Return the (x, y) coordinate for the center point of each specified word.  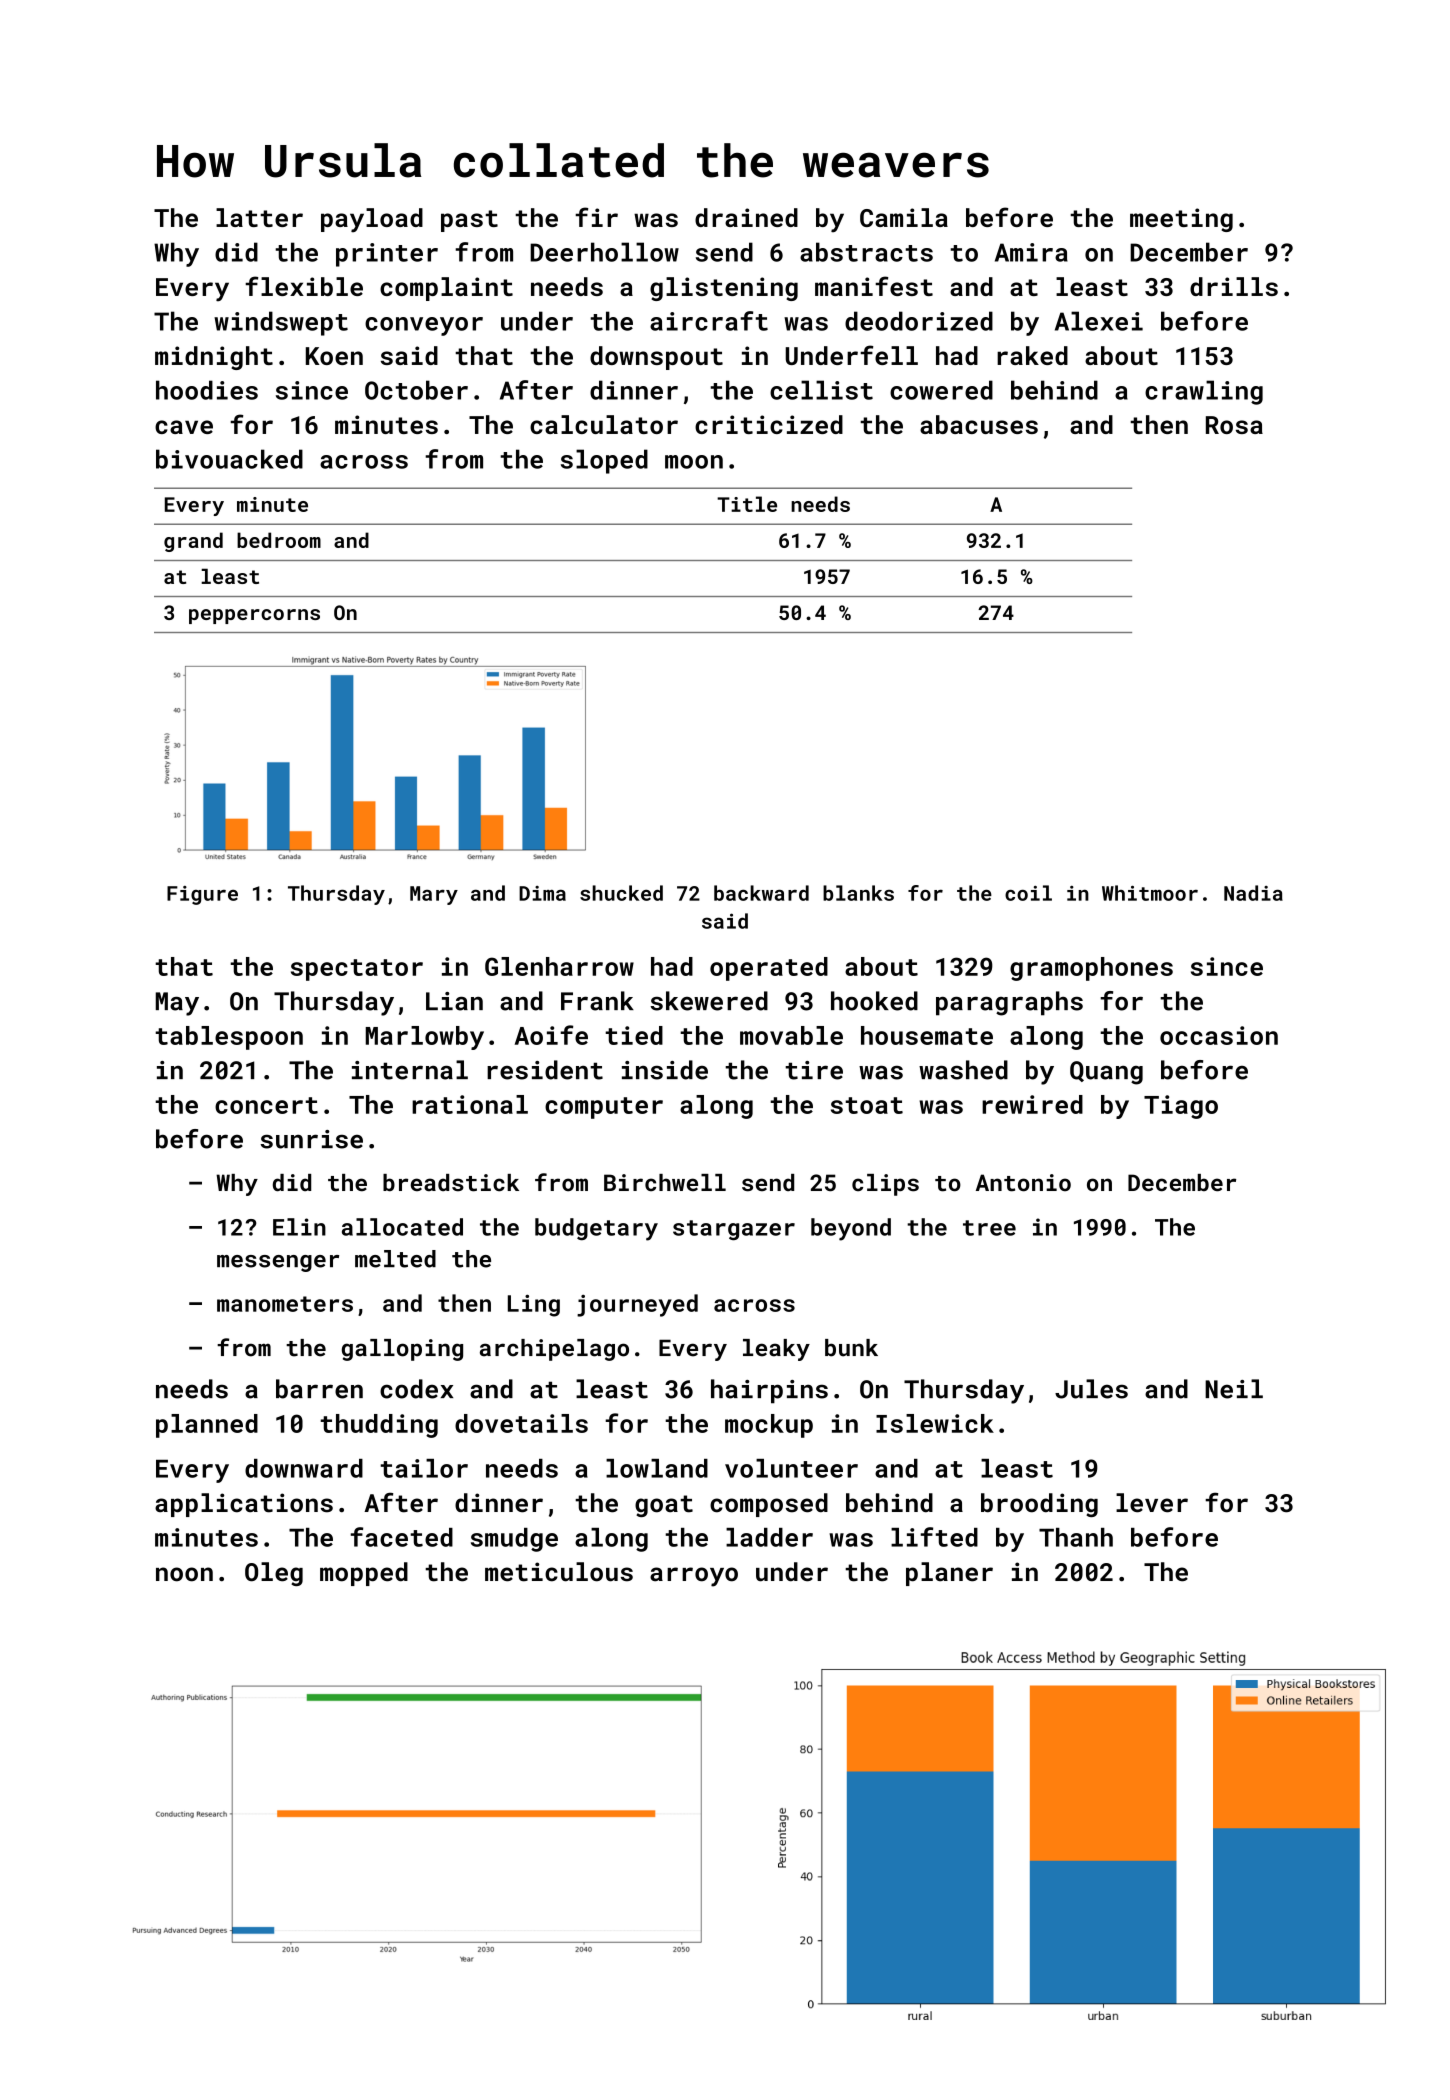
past (469, 221)
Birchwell (665, 1183)
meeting (1181, 220)
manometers (285, 1304)
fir (596, 217)
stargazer (734, 1230)
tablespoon (229, 1038)
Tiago (1181, 1107)
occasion (1219, 1035)
